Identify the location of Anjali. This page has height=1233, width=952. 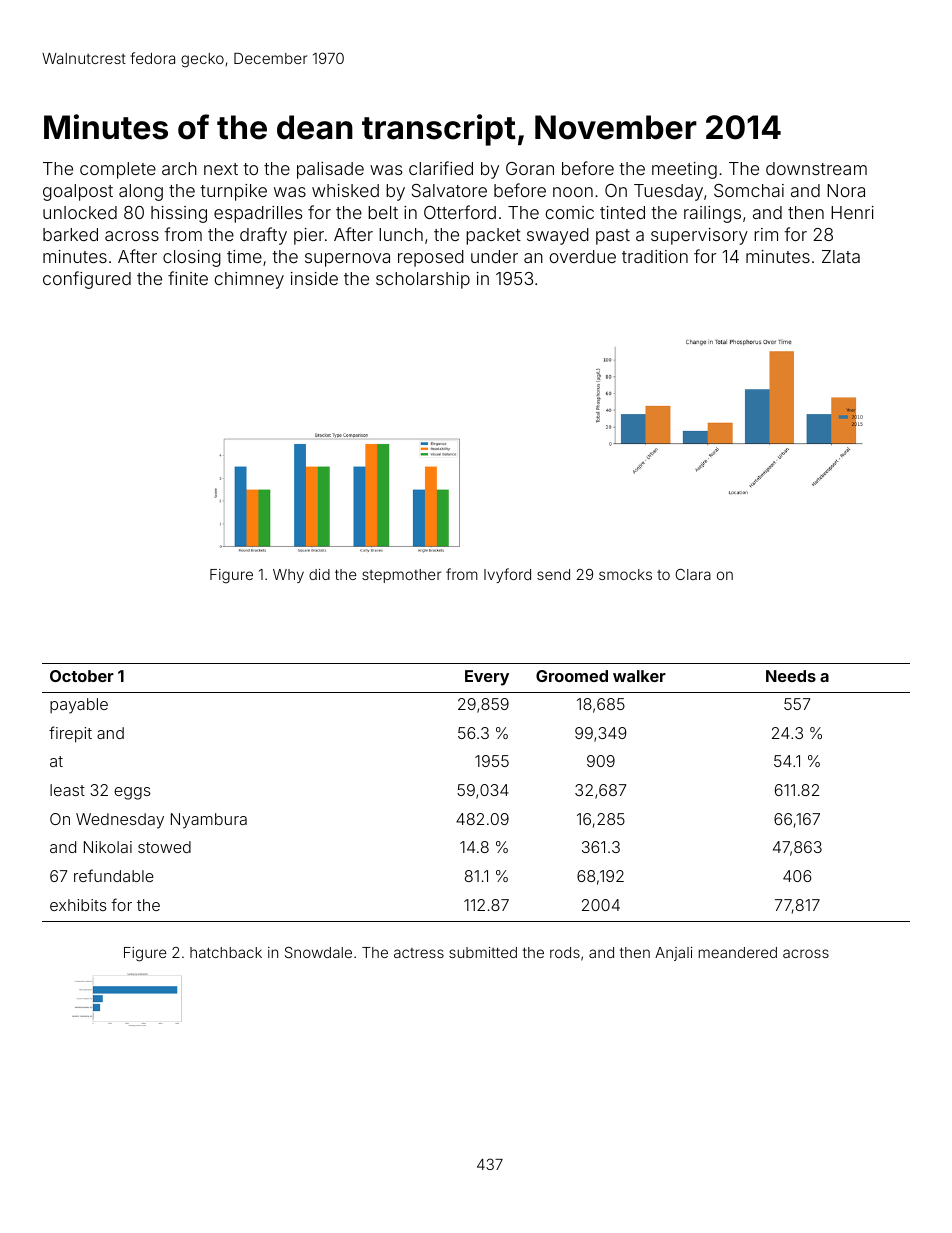
(673, 954).
